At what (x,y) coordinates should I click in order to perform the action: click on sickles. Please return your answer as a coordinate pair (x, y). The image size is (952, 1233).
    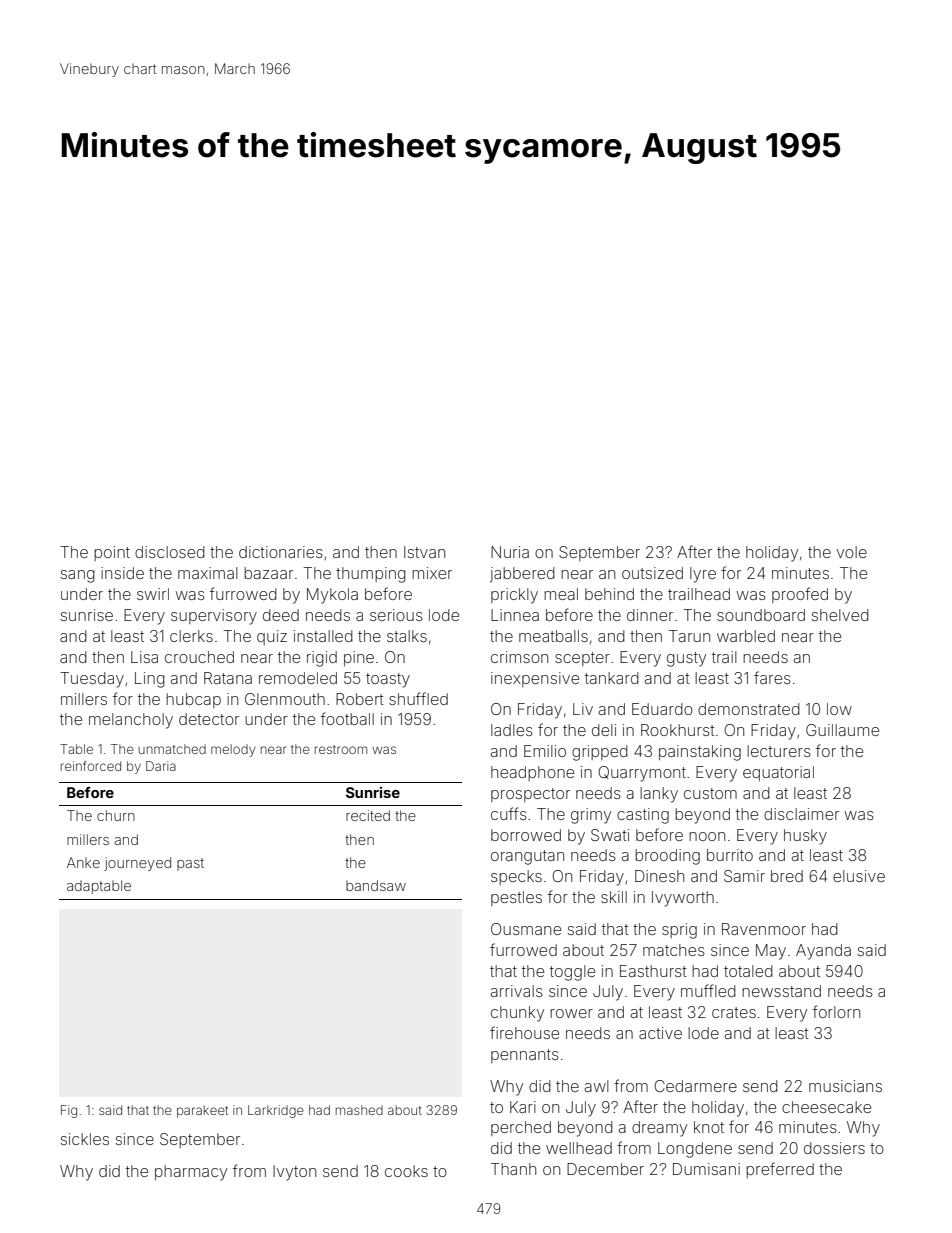
    Looking at the image, I should click on (85, 1139).
